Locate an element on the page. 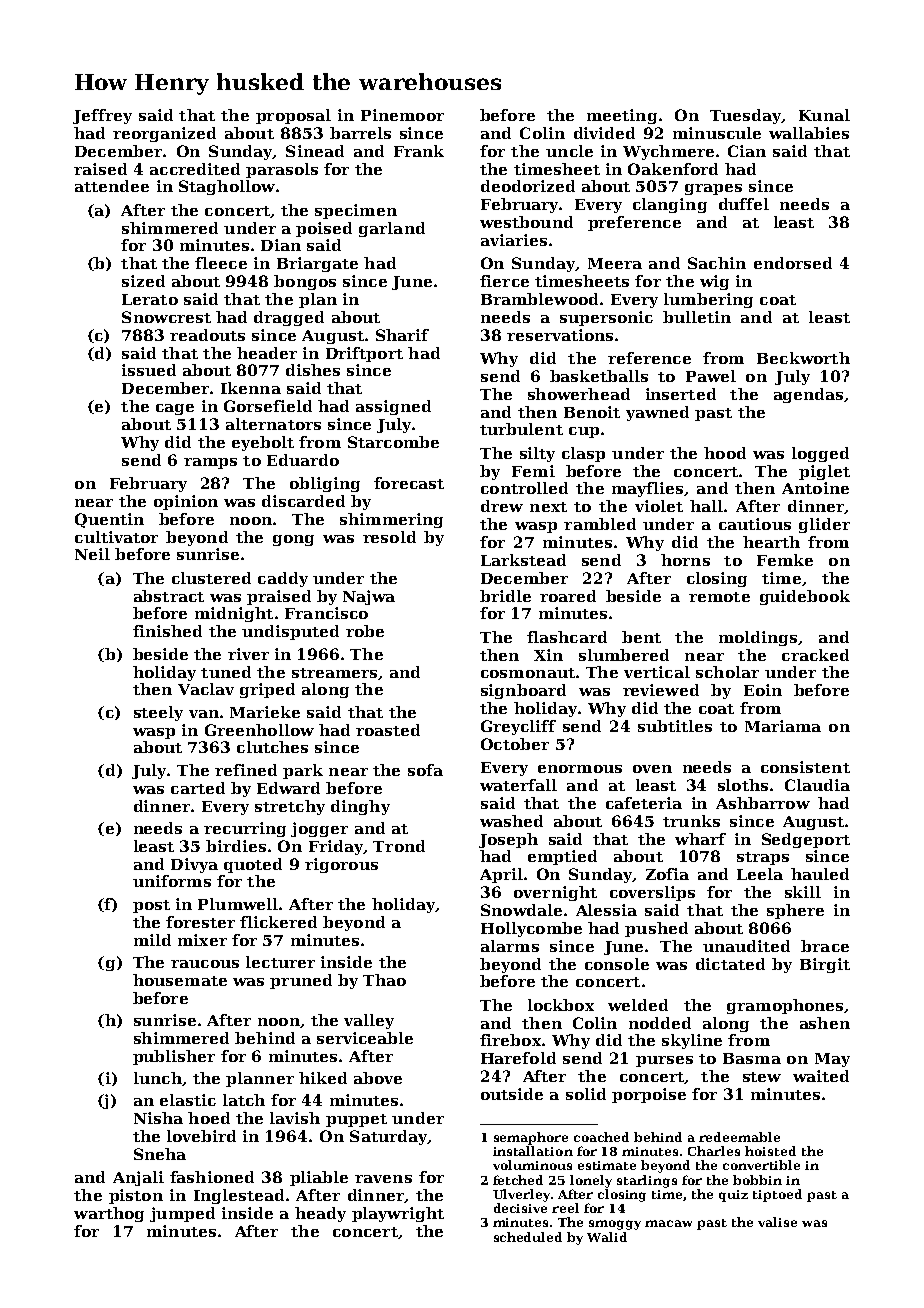 Image resolution: width=924 pixels, height=1308 pixels. Sharif is located at coordinates (402, 335).
